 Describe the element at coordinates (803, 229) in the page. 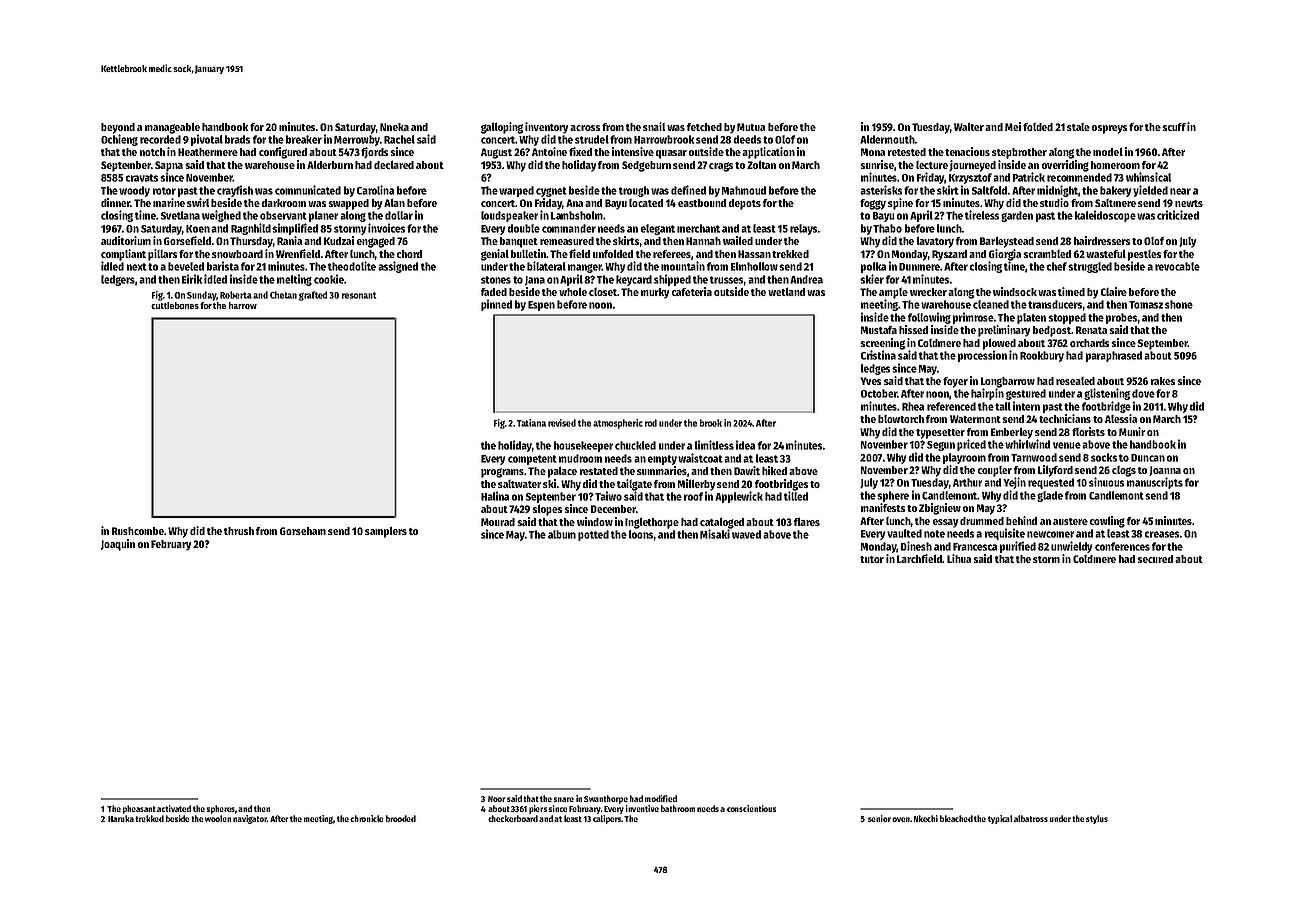

I see `relays` at that location.
